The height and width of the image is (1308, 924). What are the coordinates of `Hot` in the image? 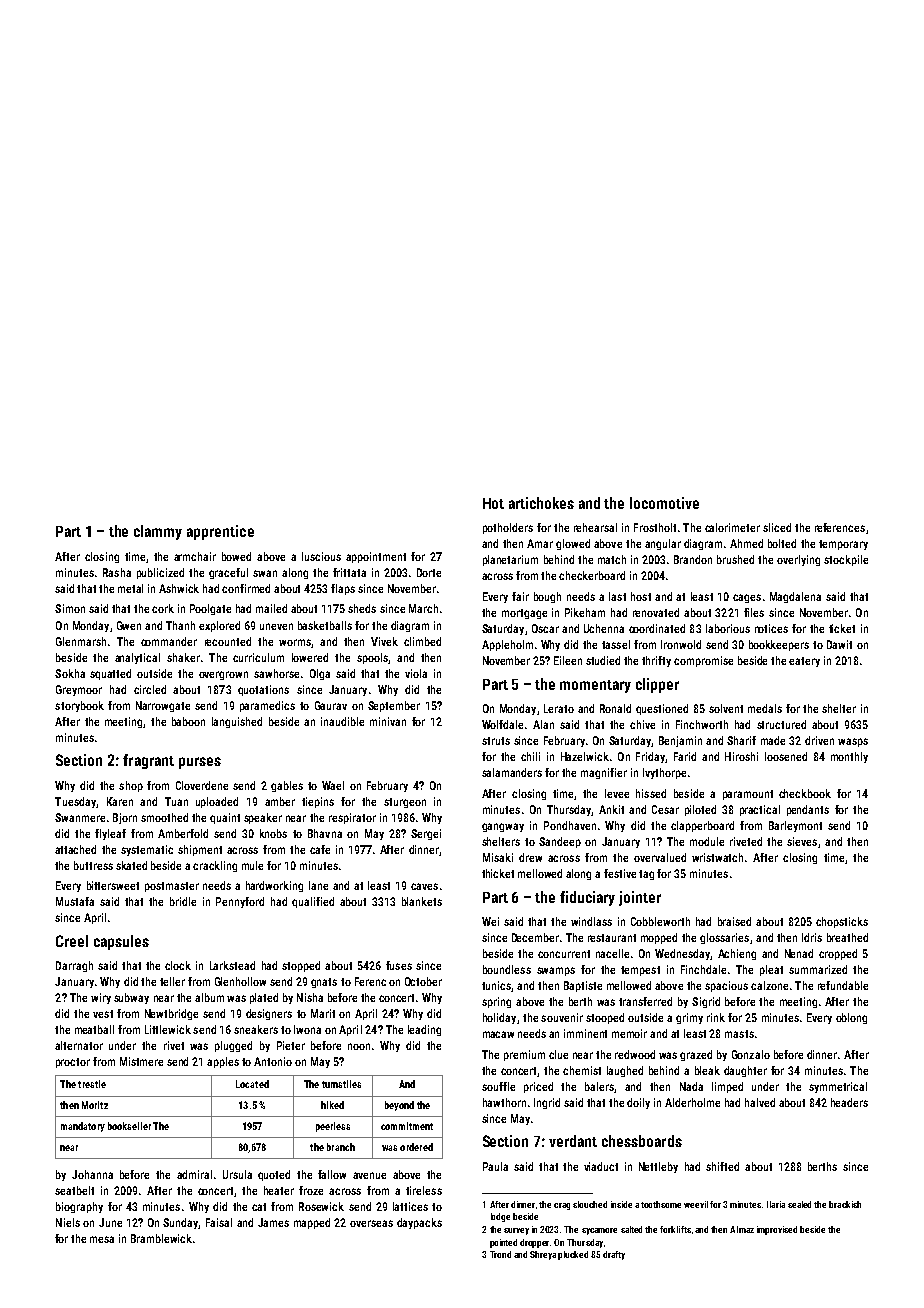 It's located at (493, 503).
